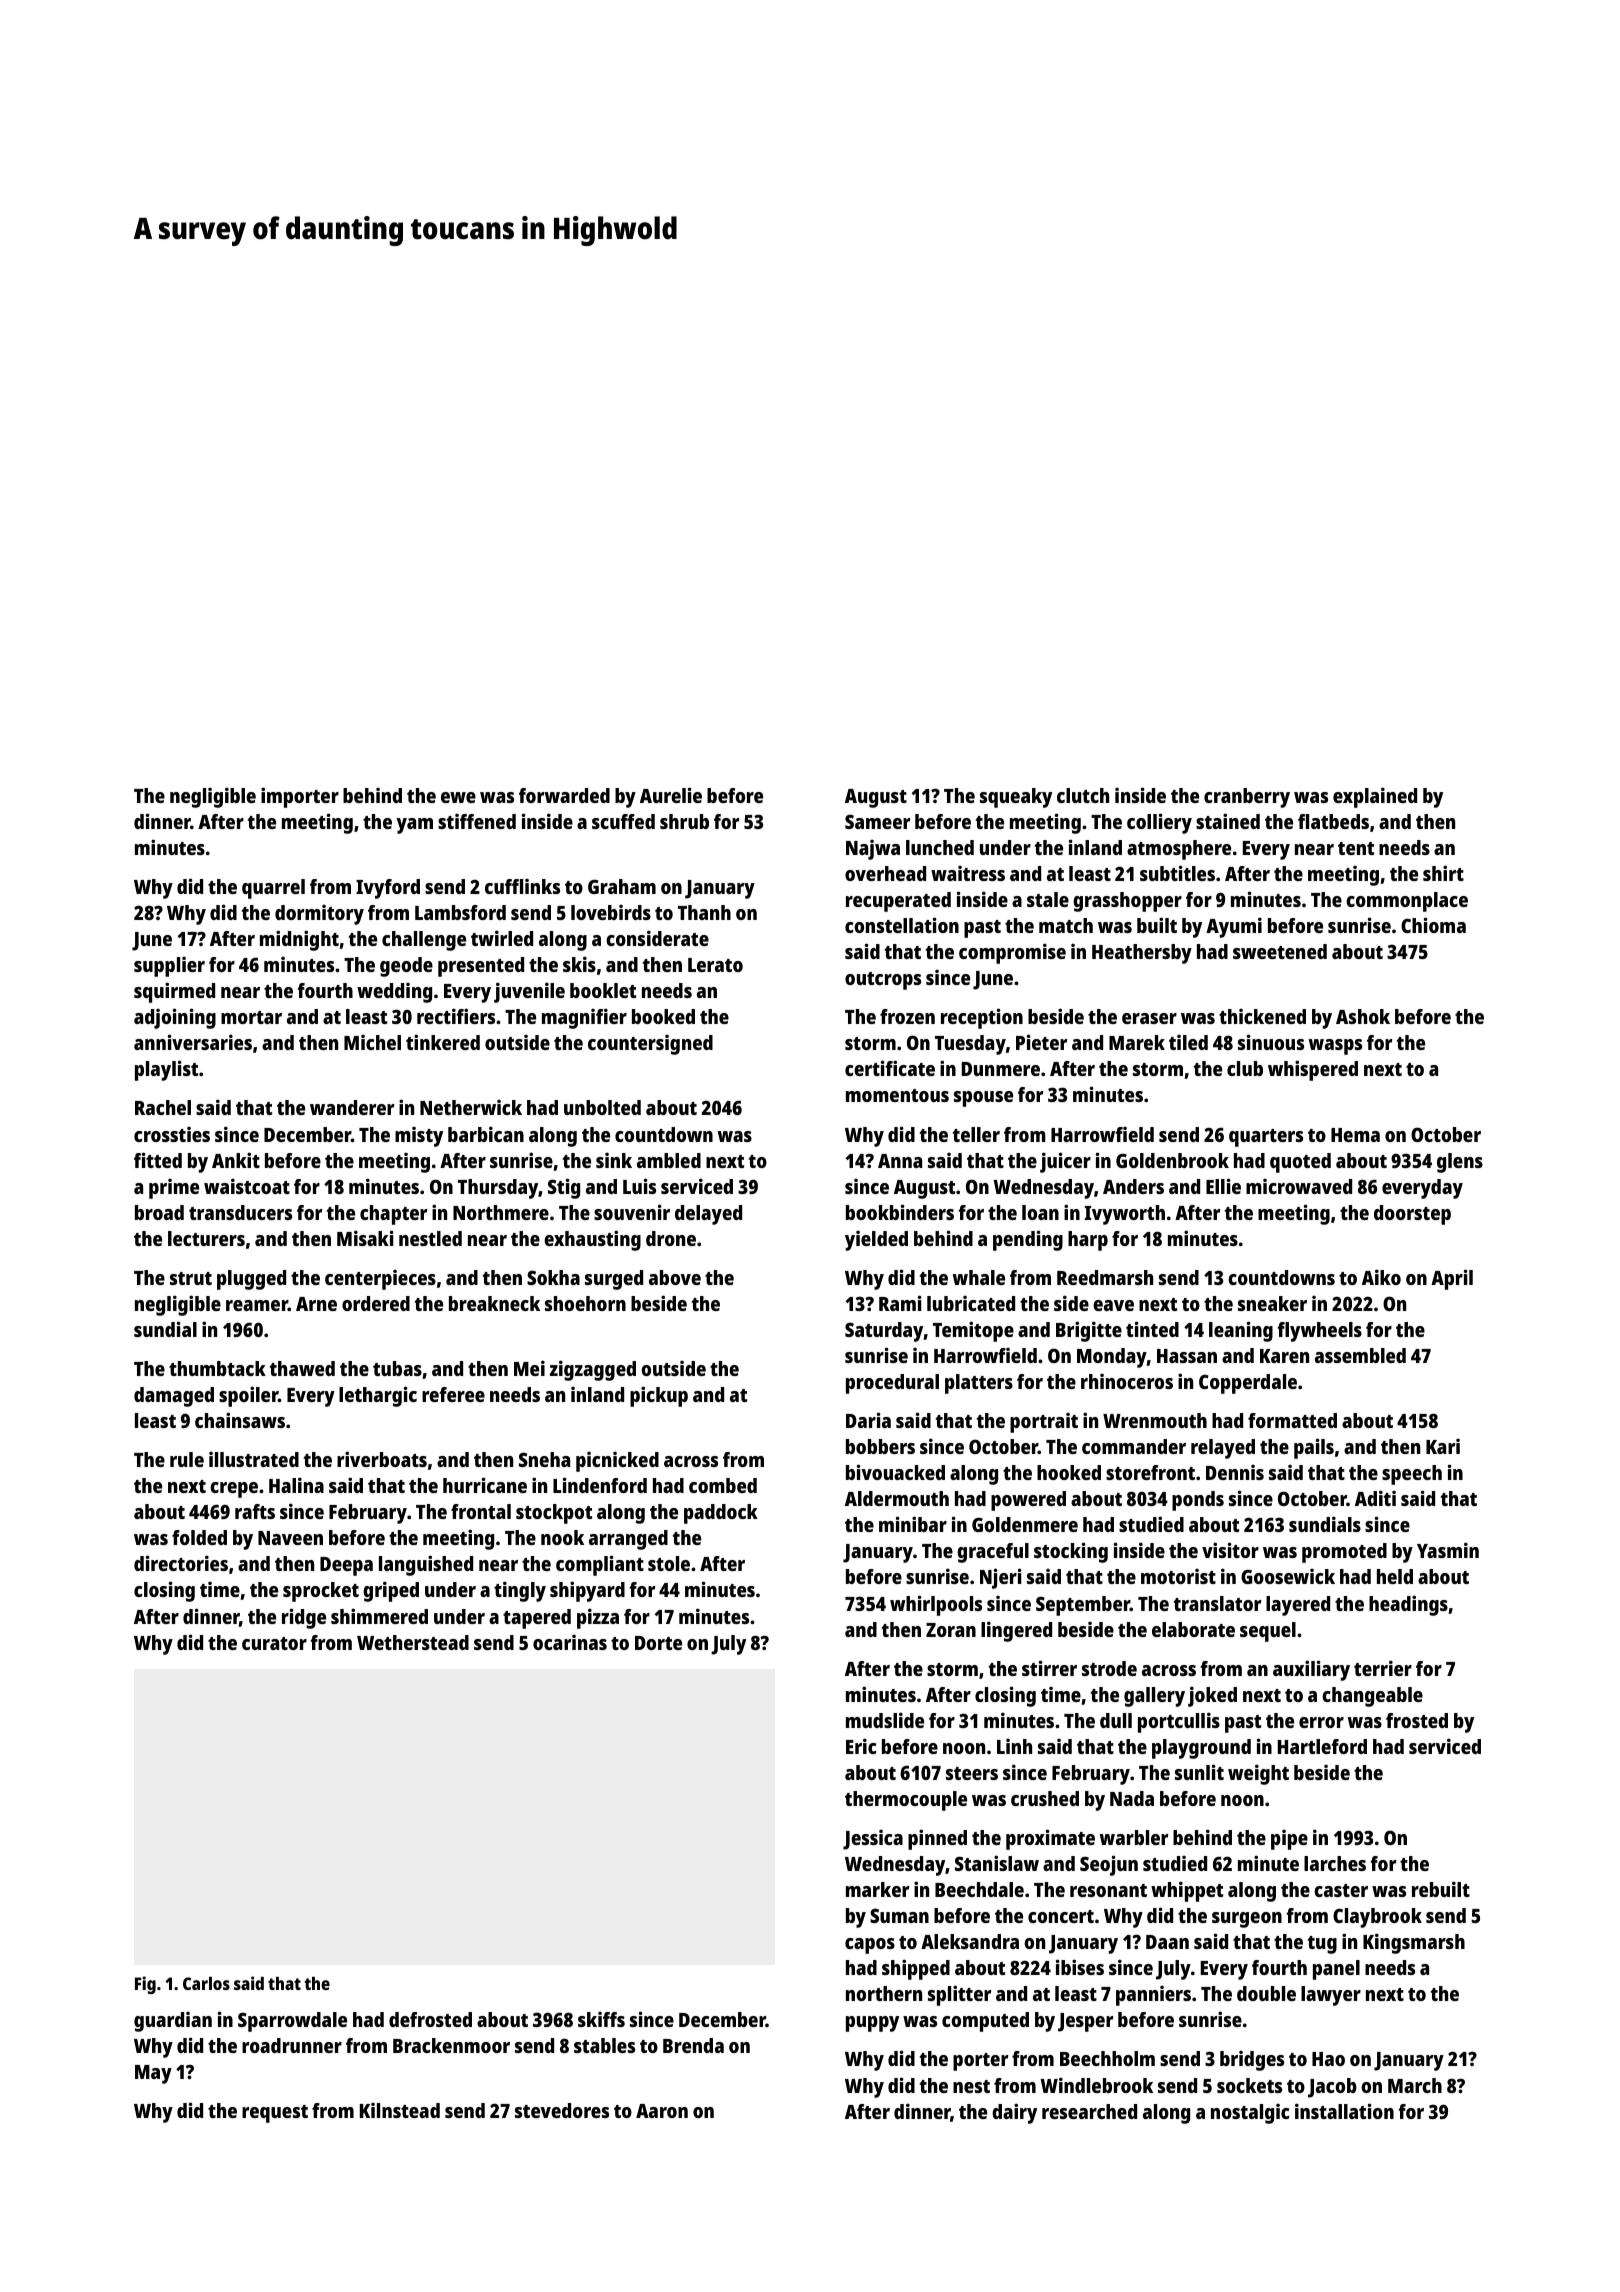  I want to click on outcrops, so click(883, 981).
